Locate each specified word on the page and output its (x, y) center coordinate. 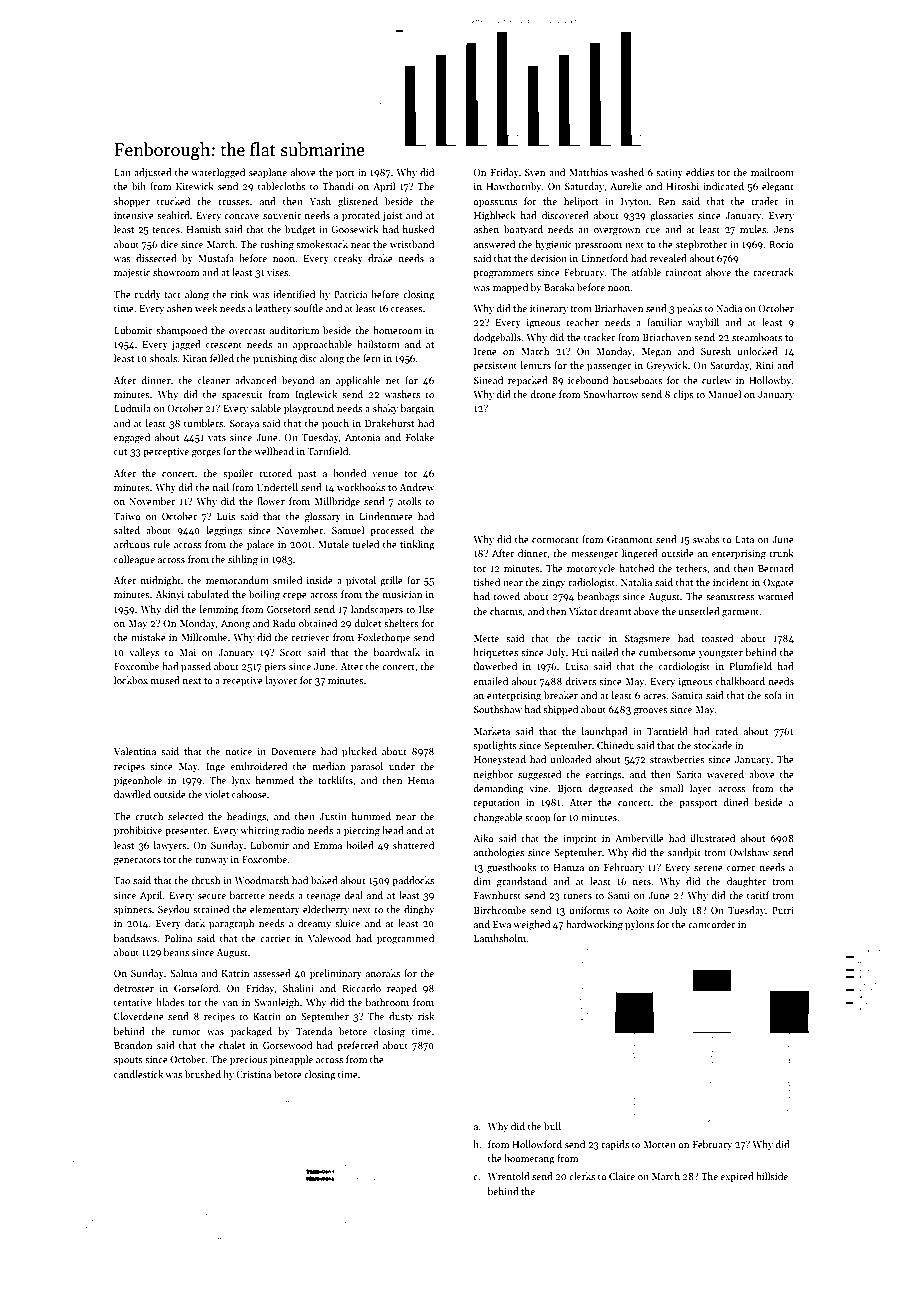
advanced (256, 380)
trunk (781, 553)
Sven (535, 172)
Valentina (134, 751)
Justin (333, 816)
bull (552, 1126)
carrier (275, 938)
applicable (358, 381)
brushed (203, 1074)
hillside (772, 1176)
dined (736, 802)
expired (737, 1177)
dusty (401, 1017)
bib (139, 186)
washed (627, 172)
